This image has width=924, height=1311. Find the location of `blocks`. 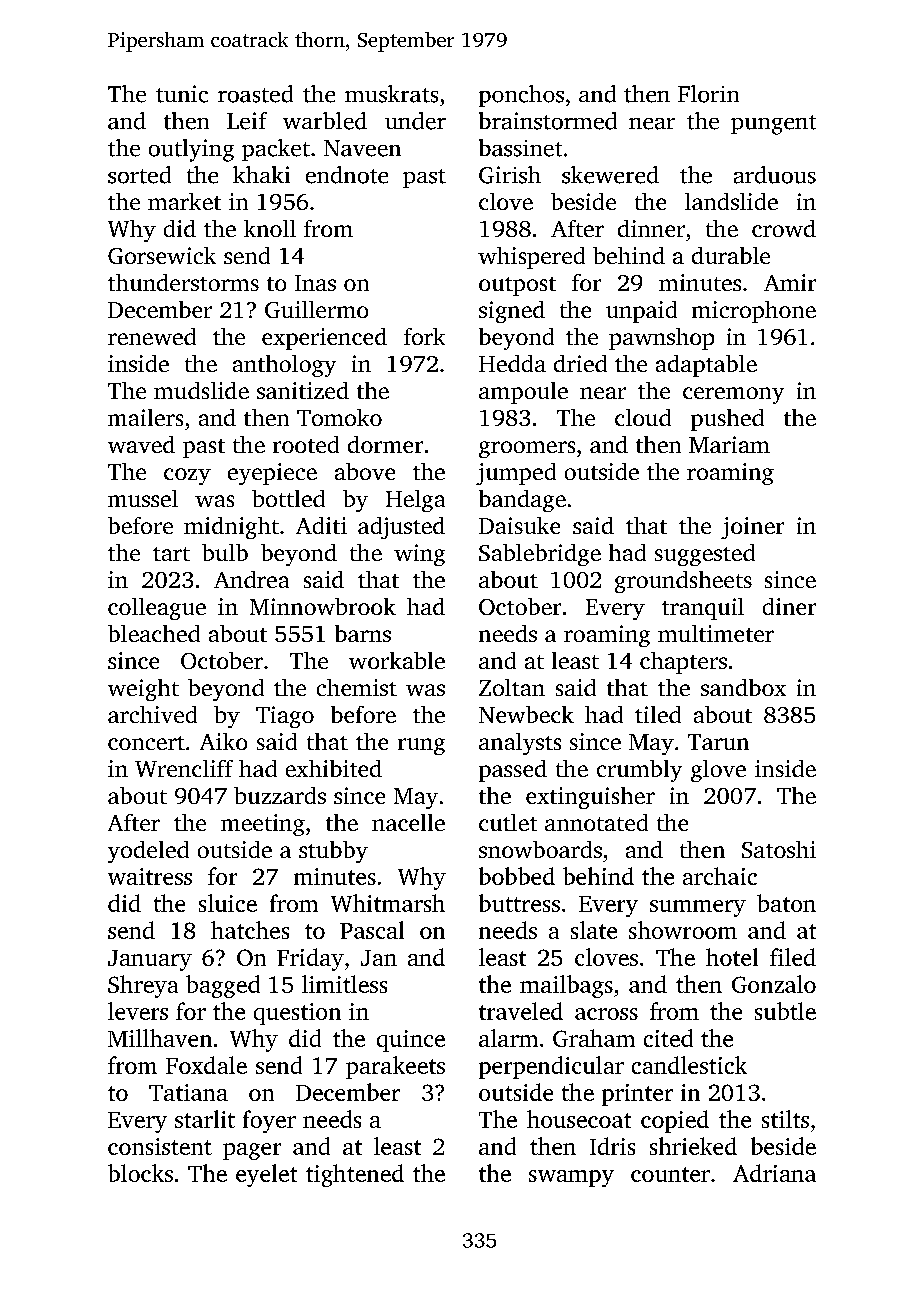

blocks is located at coordinates (140, 1173).
